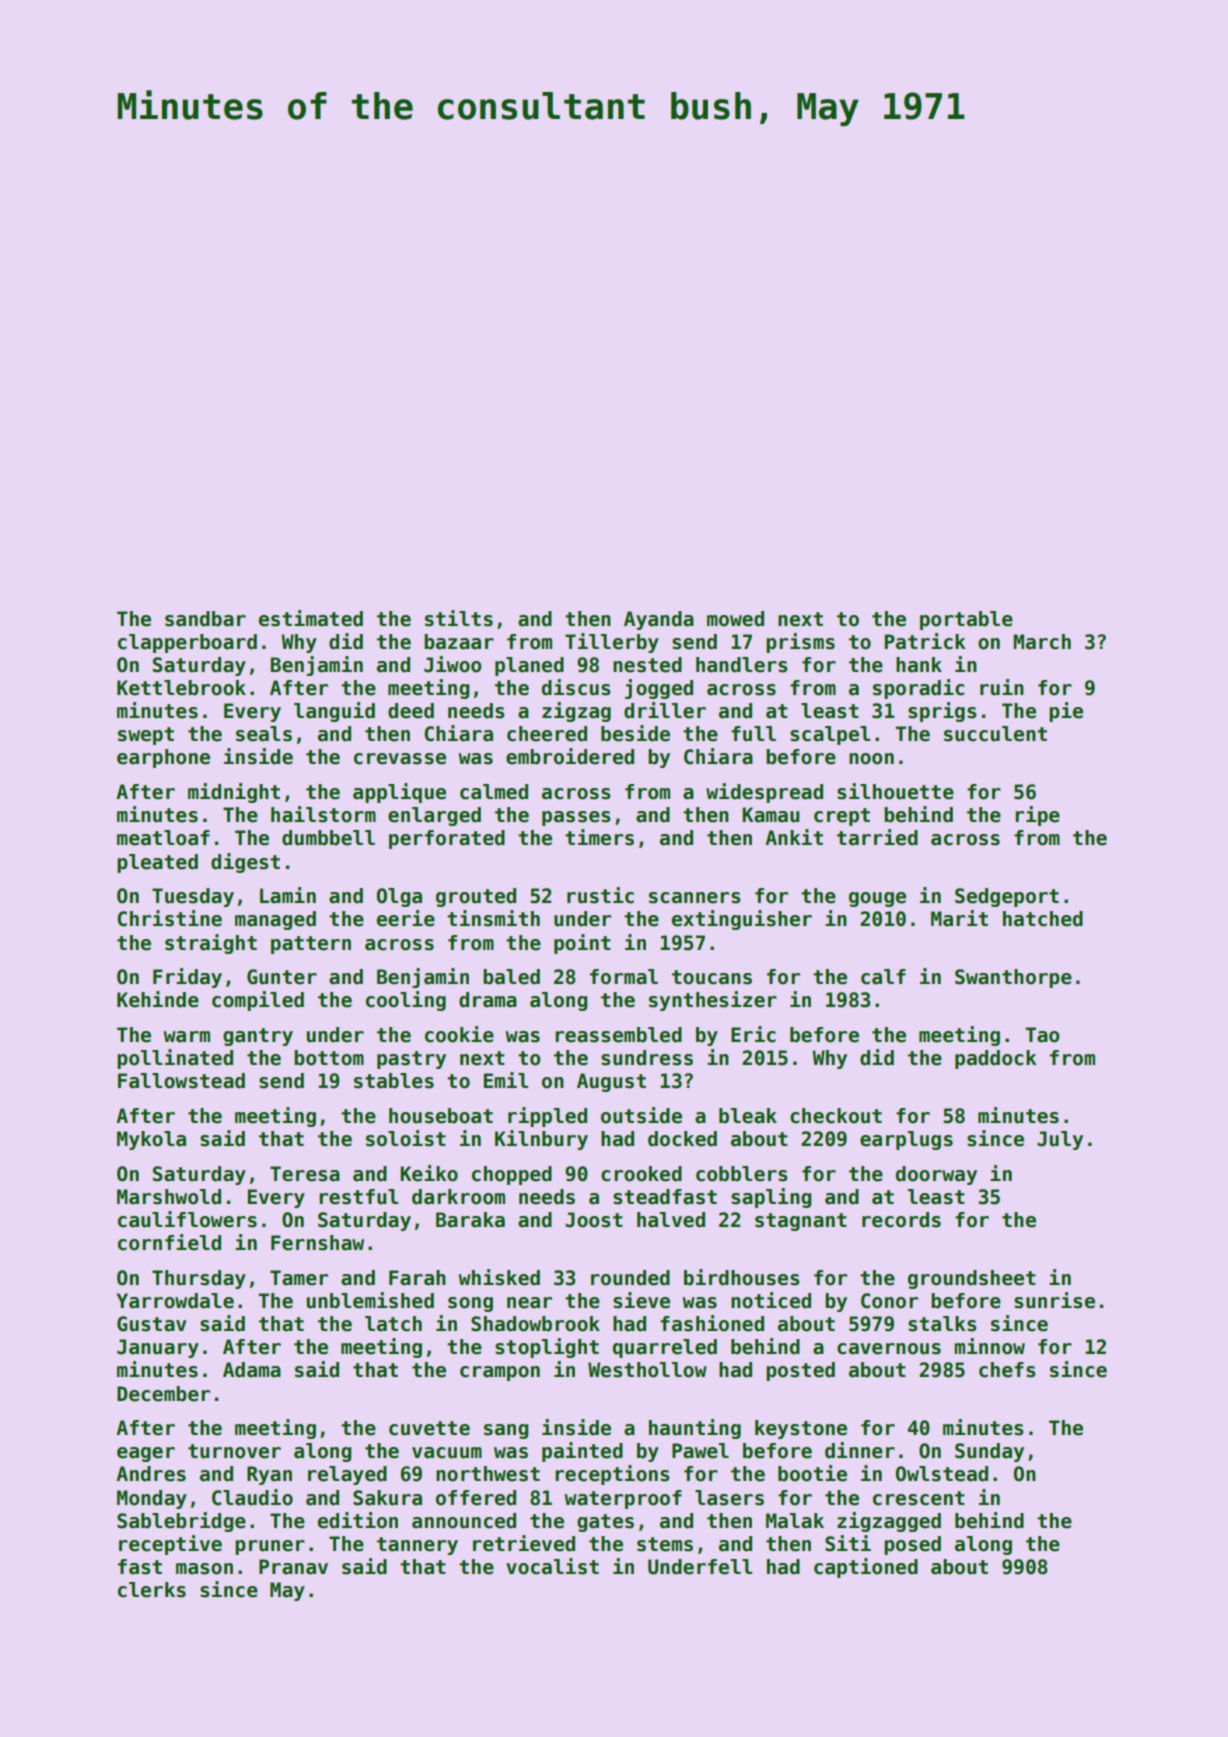 This image has height=1737, width=1228. What do you see at coordinates (157, 863) in the image?
I see `pleated` at bounding box center [157, 863].
